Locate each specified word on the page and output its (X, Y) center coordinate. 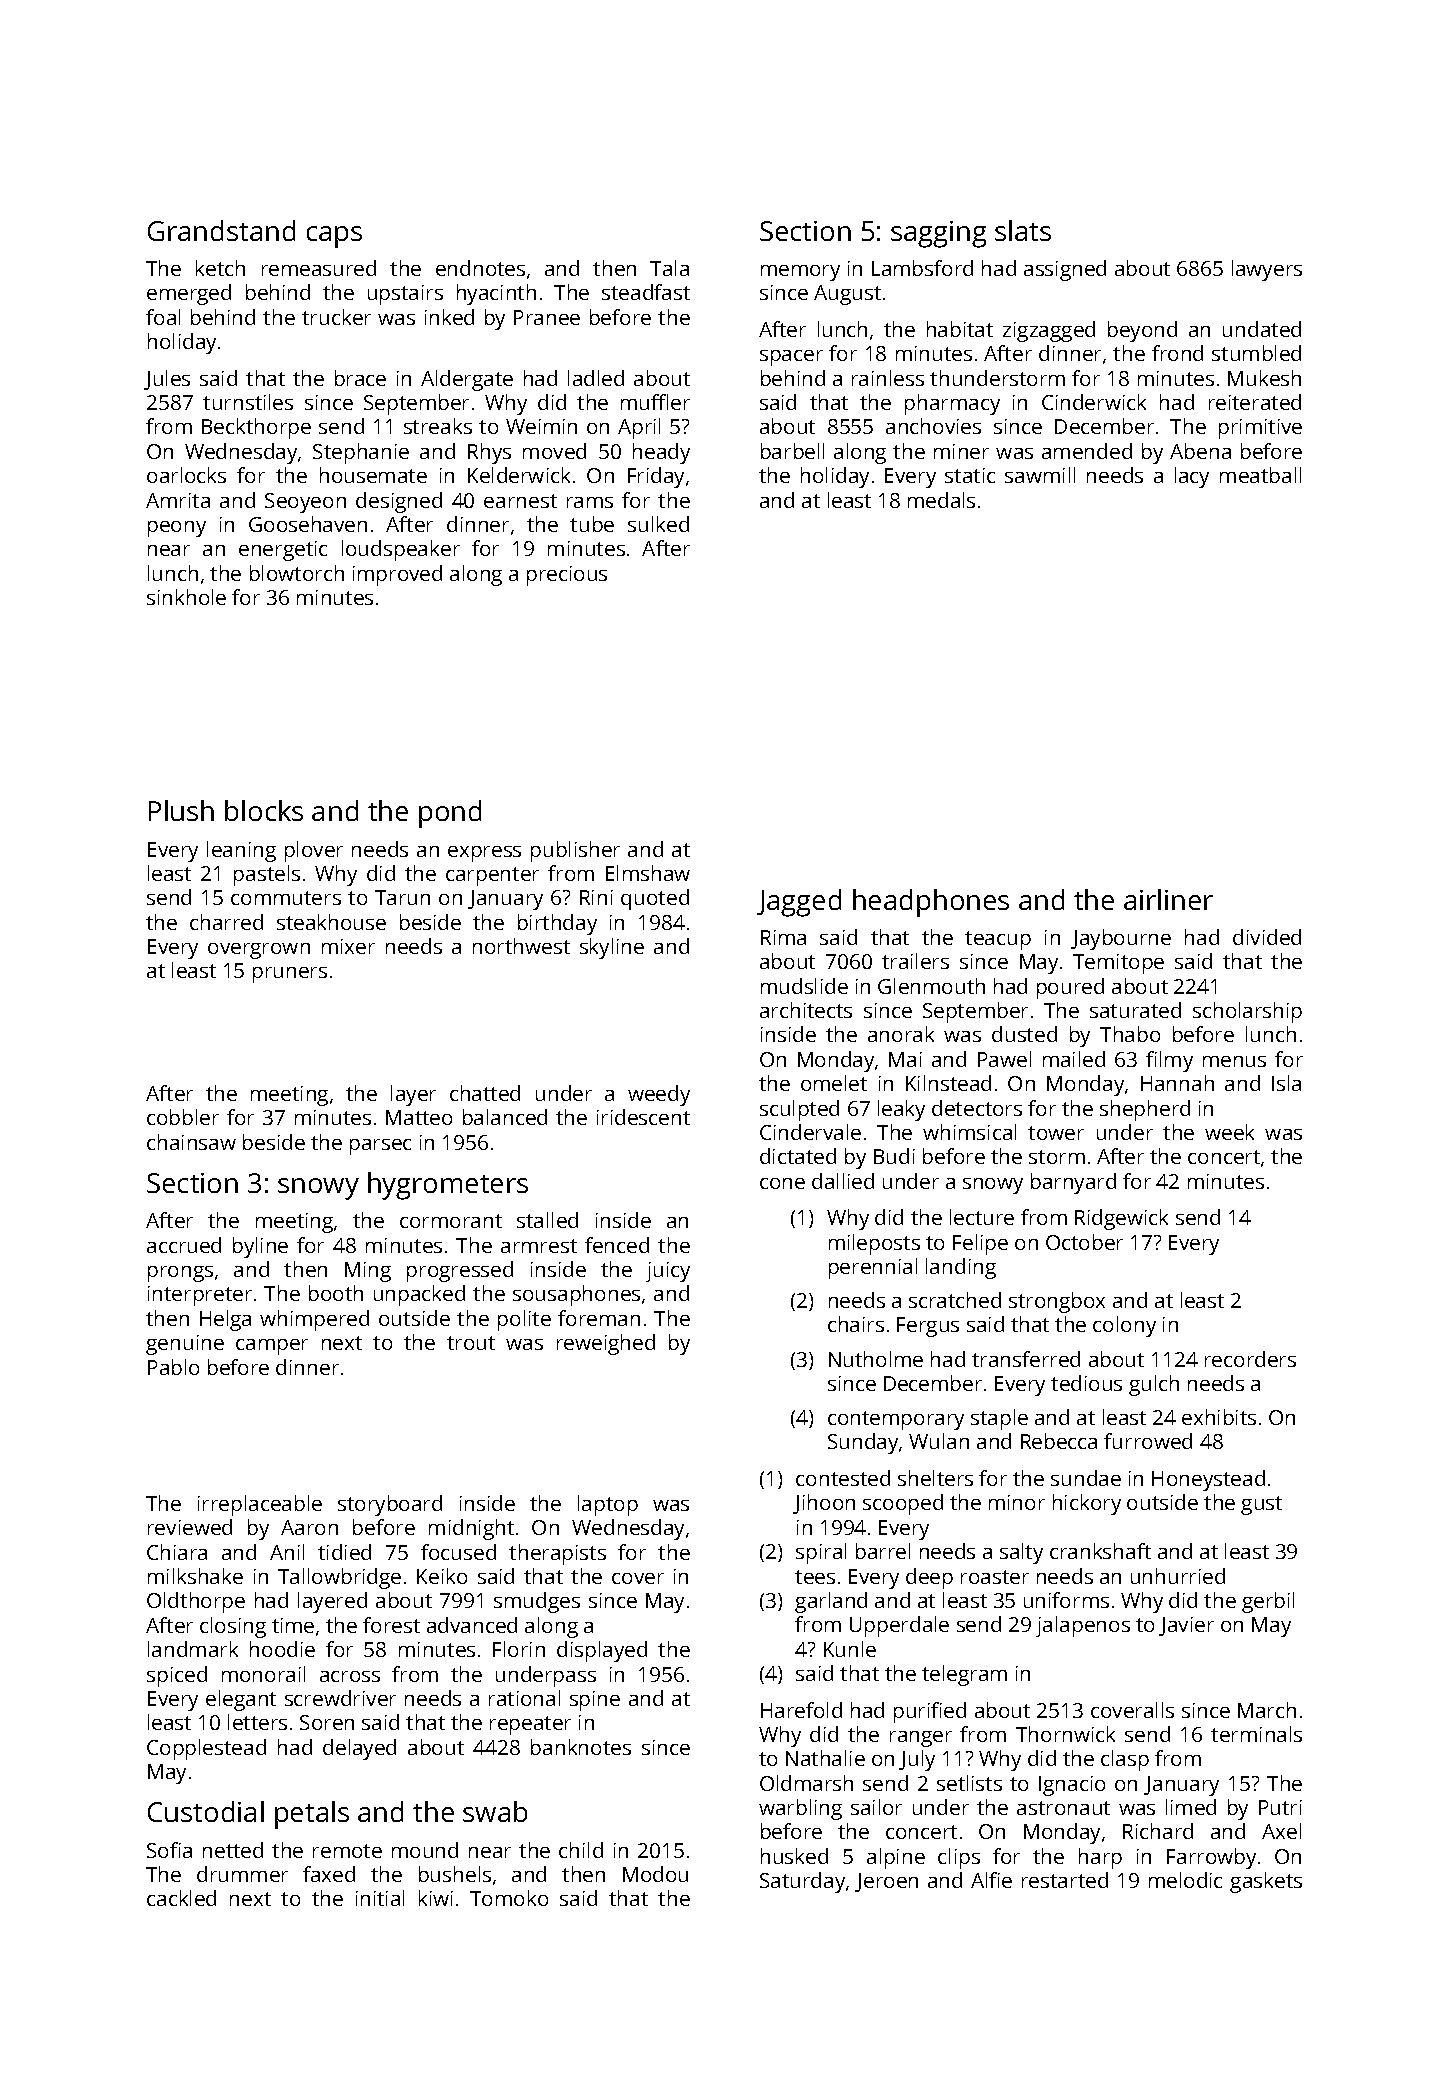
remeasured (319, 268)
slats (1023, 230)
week (1229, 1132)
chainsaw (191, 1142)
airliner (1168, 899)
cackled (181, 1898)
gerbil (1268, 1602)
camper (272, 1347)
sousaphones (576, 1295)
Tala (669, 268)
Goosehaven (308, 524)
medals (941, 500)
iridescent (643, 1117)
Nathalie (825, 1758)
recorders (1250, 1359)
